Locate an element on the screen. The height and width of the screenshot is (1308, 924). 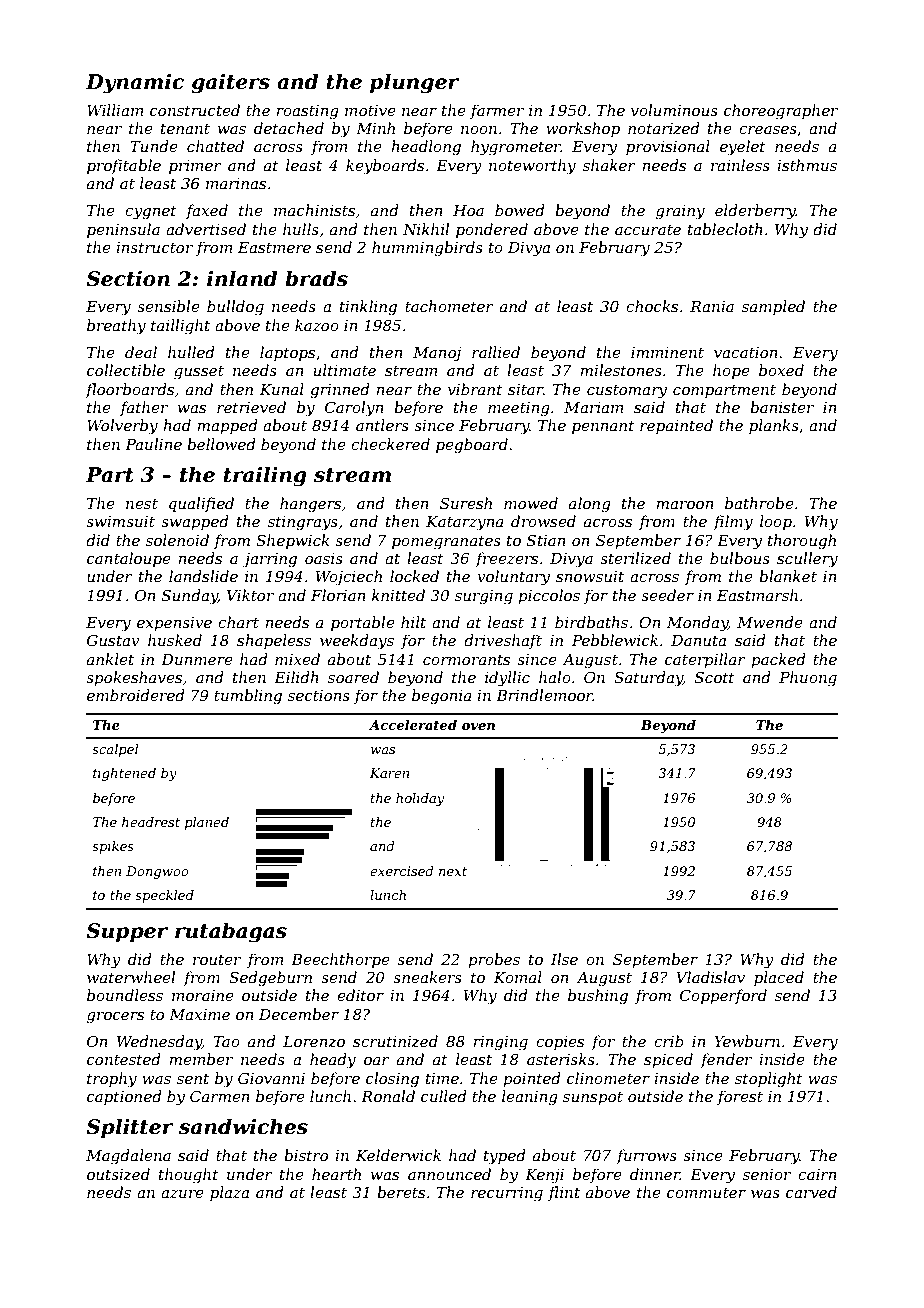
Phuong is located at coordinates (808, 679).
